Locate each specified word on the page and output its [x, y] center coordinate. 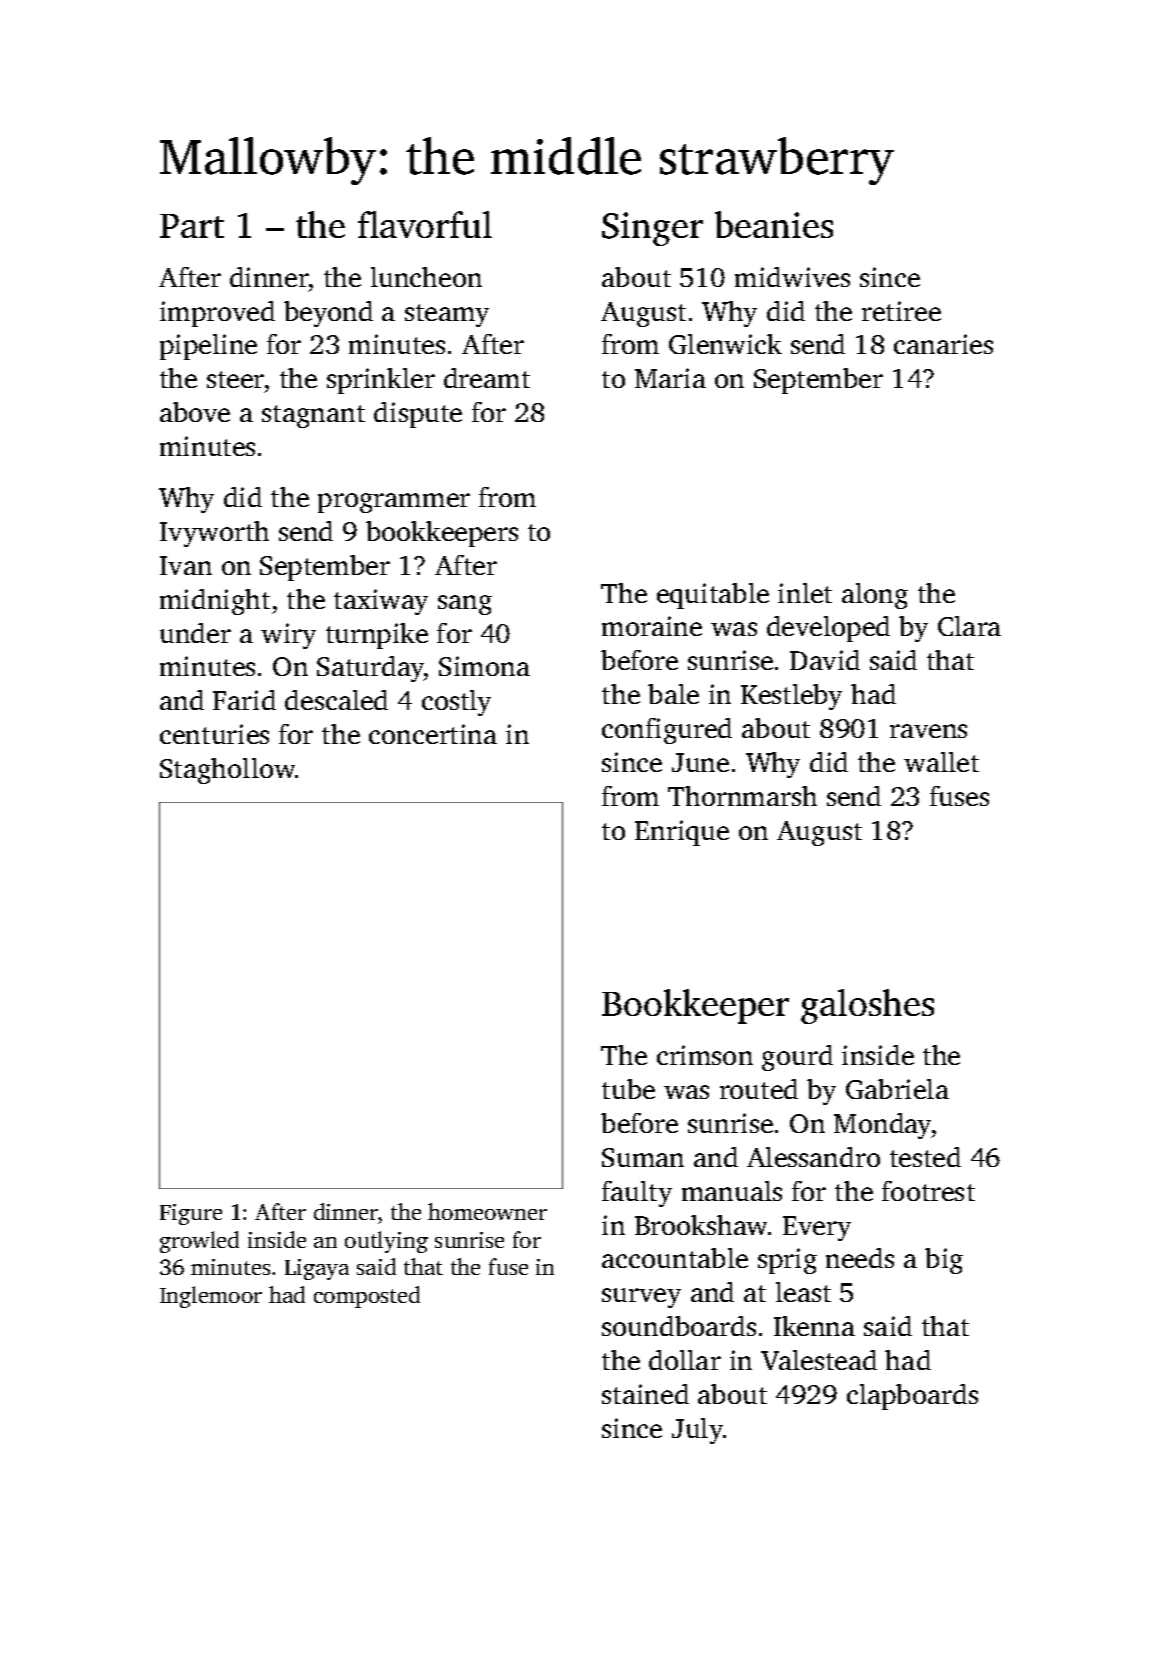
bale [673, 694]
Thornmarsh [742, 796]
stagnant [313, 416]
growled [199, 1242]
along [875, 596]
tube [628, 1089]
